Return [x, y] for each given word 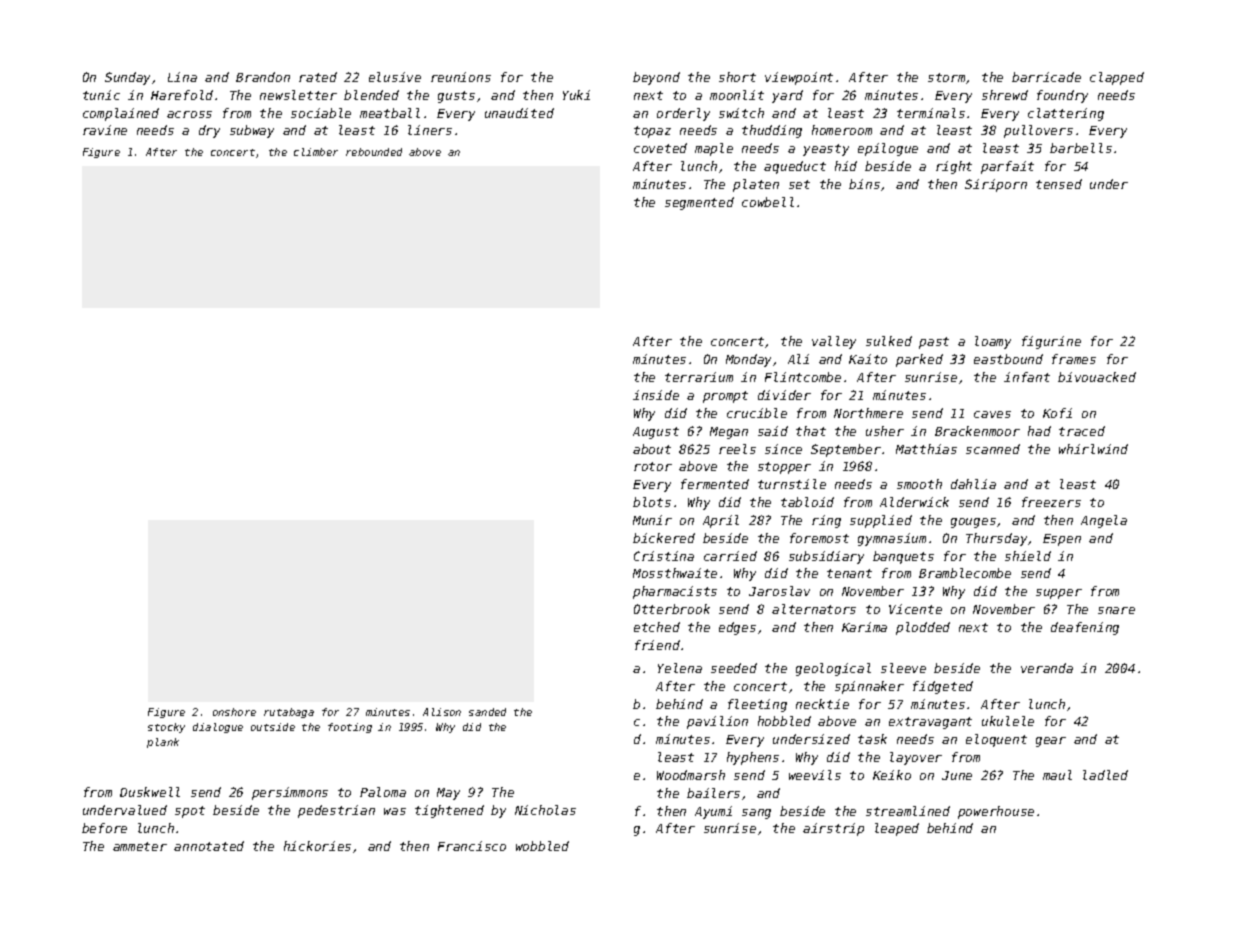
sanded [487, 712]
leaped [897, 829]
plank [163, 743]
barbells [1081, 148]
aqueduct [795, 167]
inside [656, 395]
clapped [1117, 78]
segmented [699, 203]
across [189, 114]
